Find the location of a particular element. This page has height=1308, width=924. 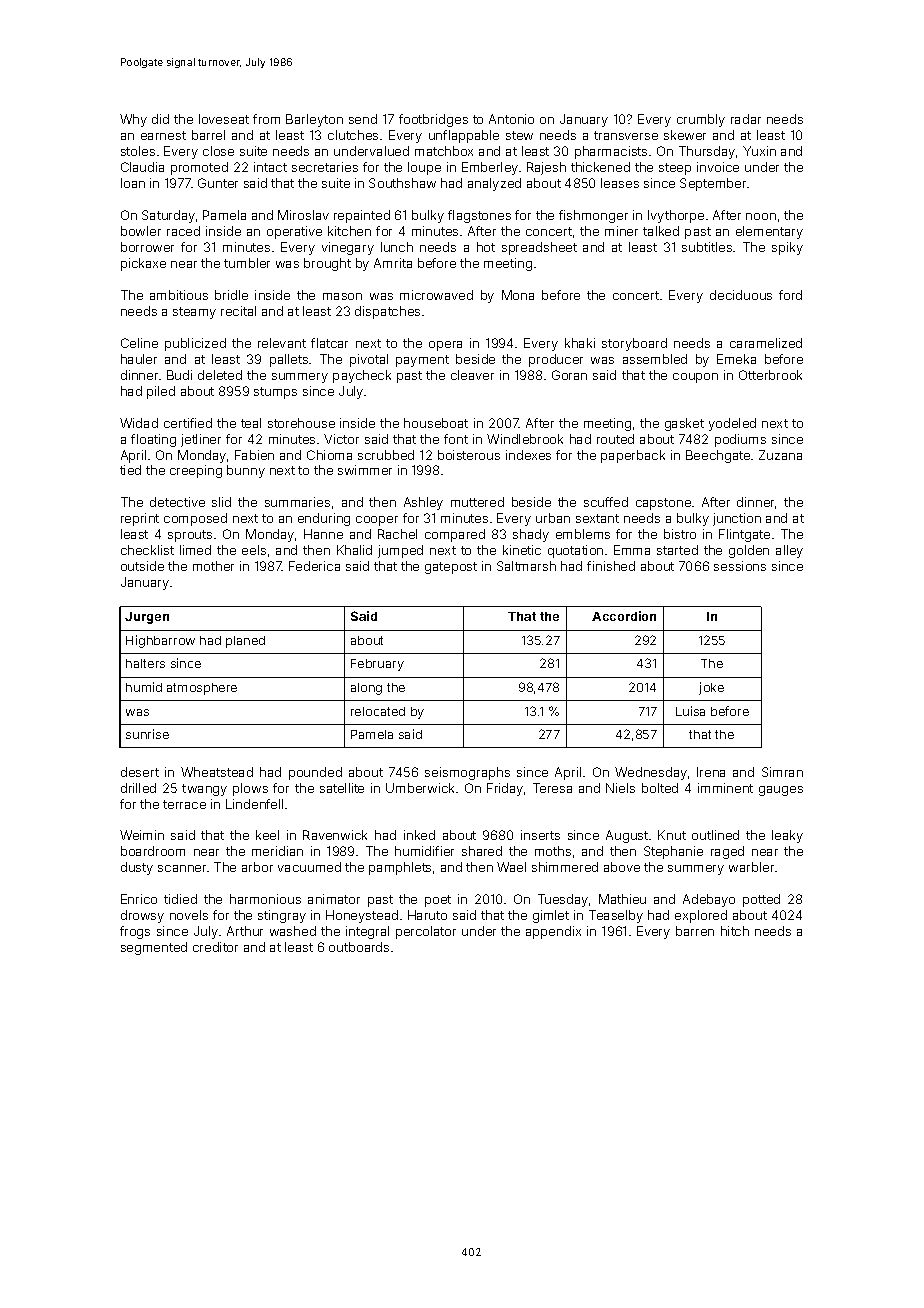

started is located at coordinates (677, 550).
